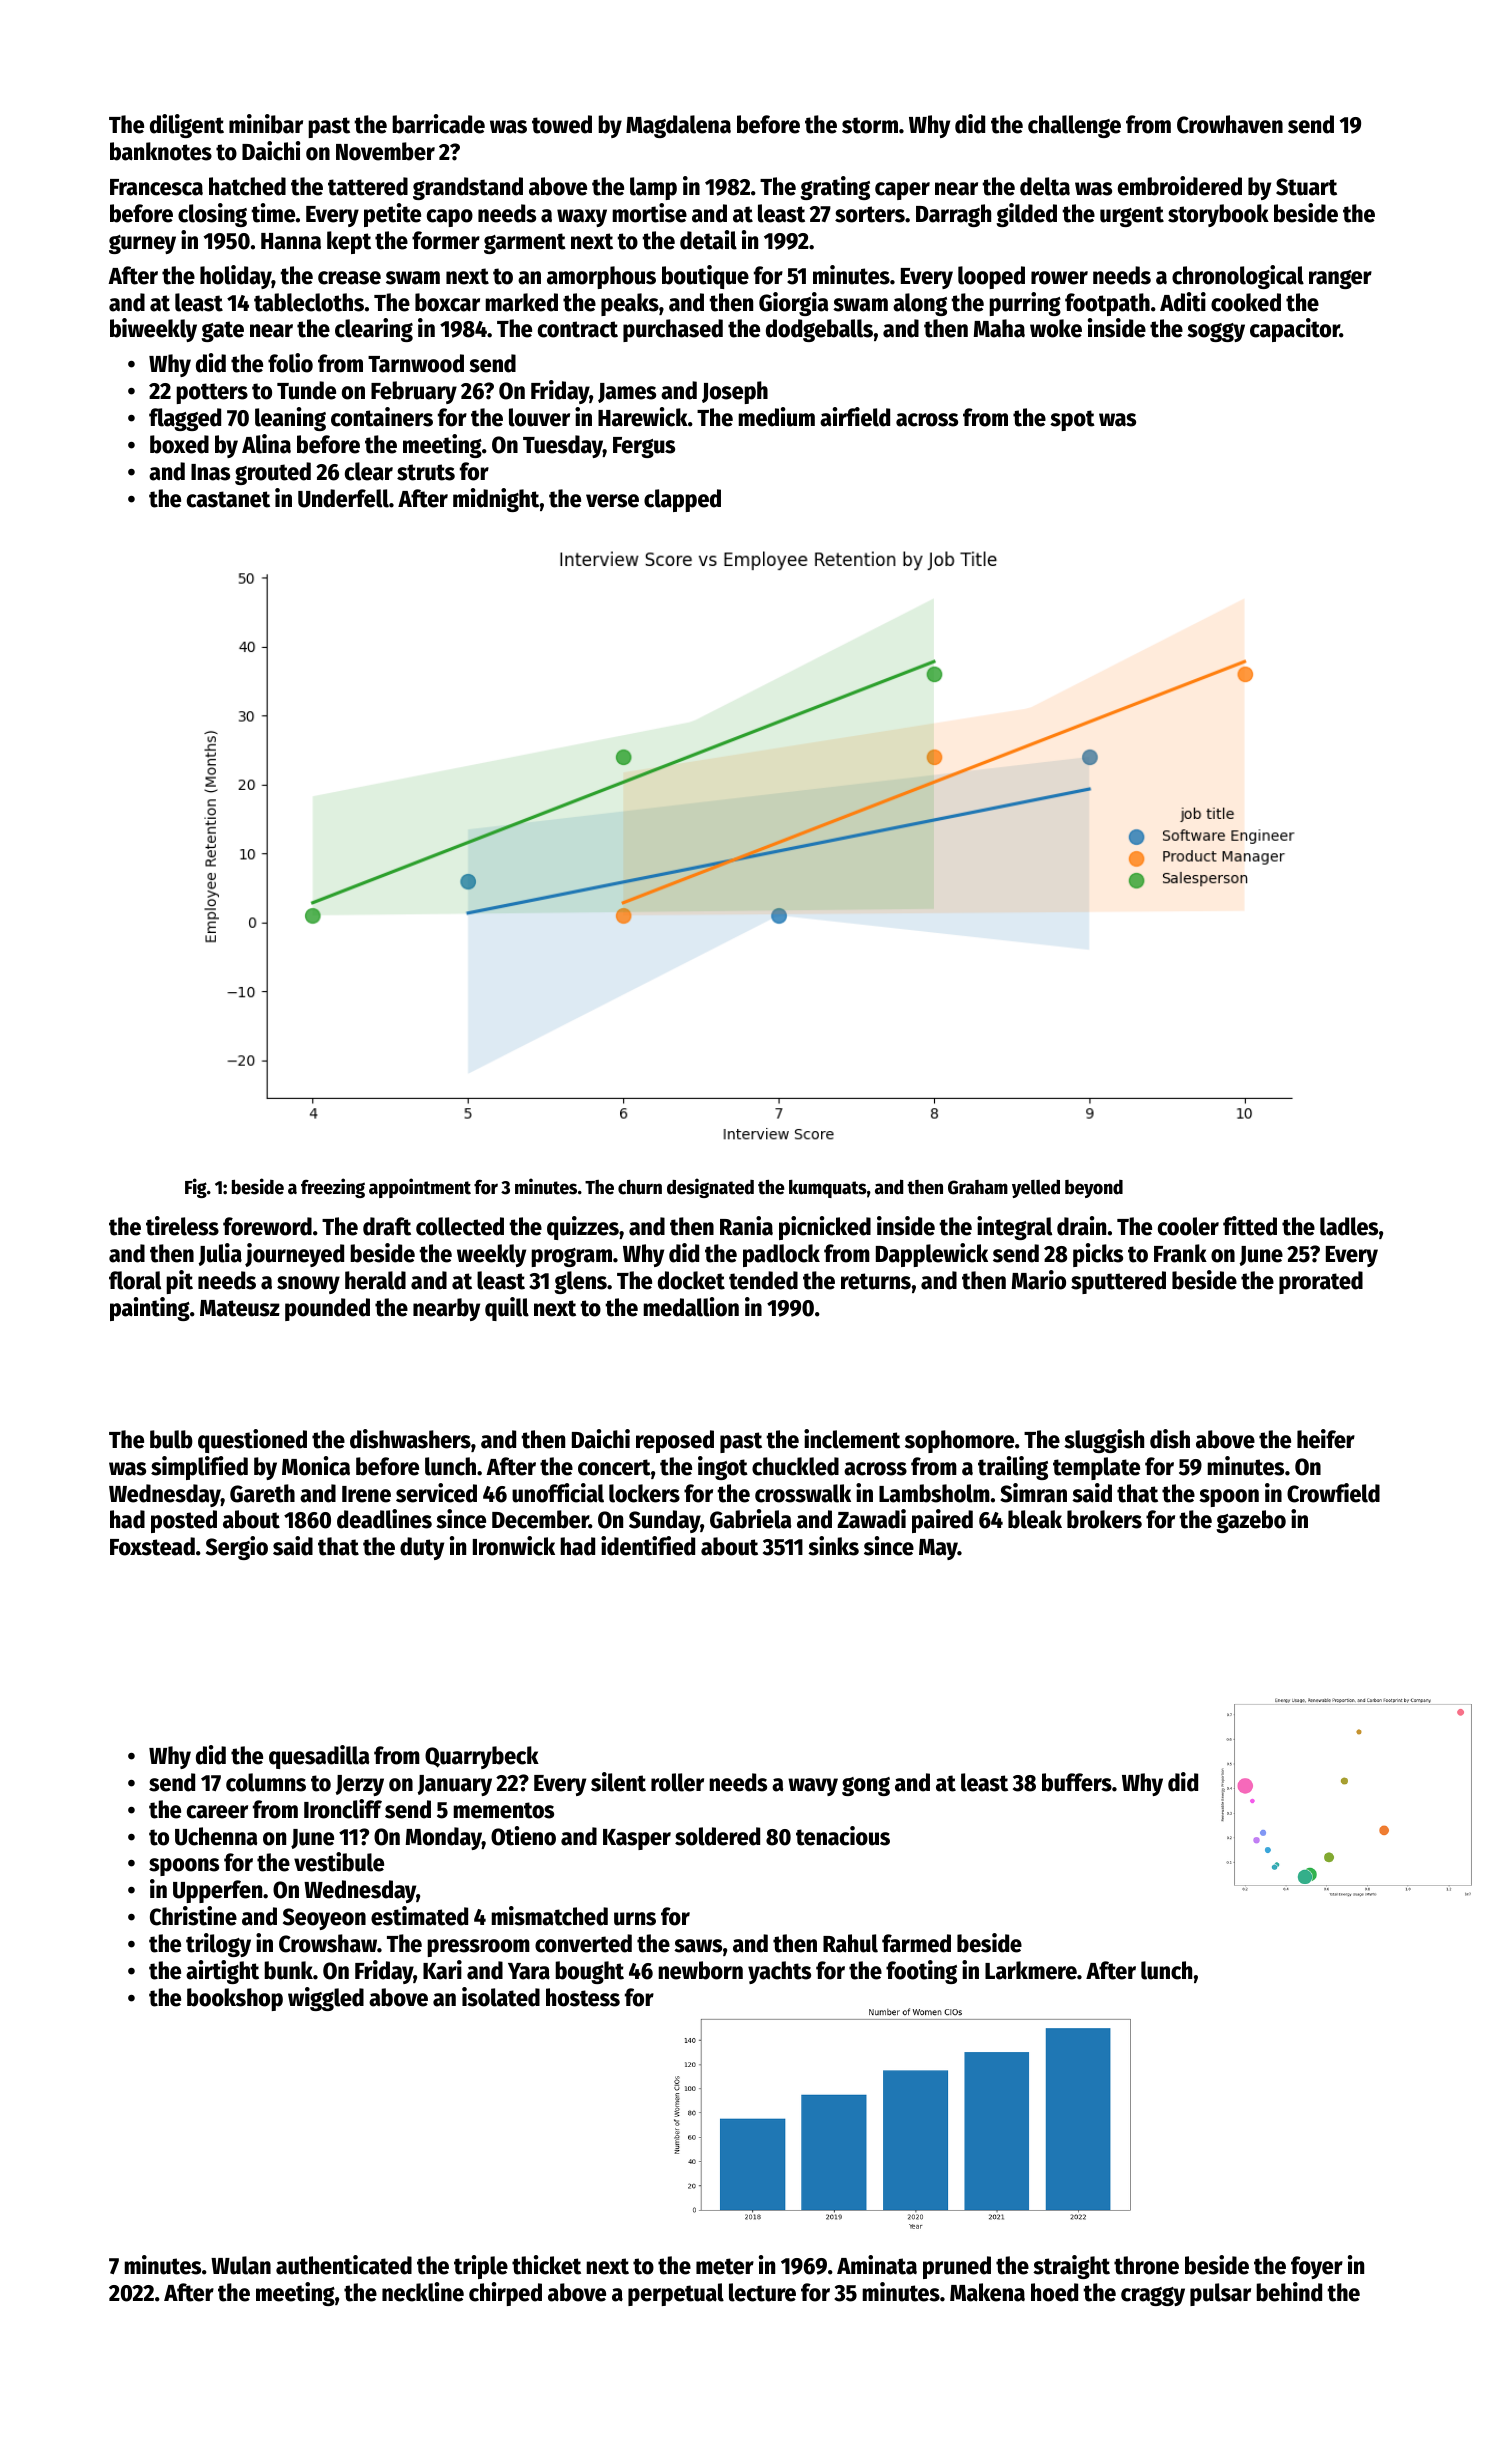 The width and height of the screenshot is (1496, 2464). I want to click on freezing, so click(333, 1188).
